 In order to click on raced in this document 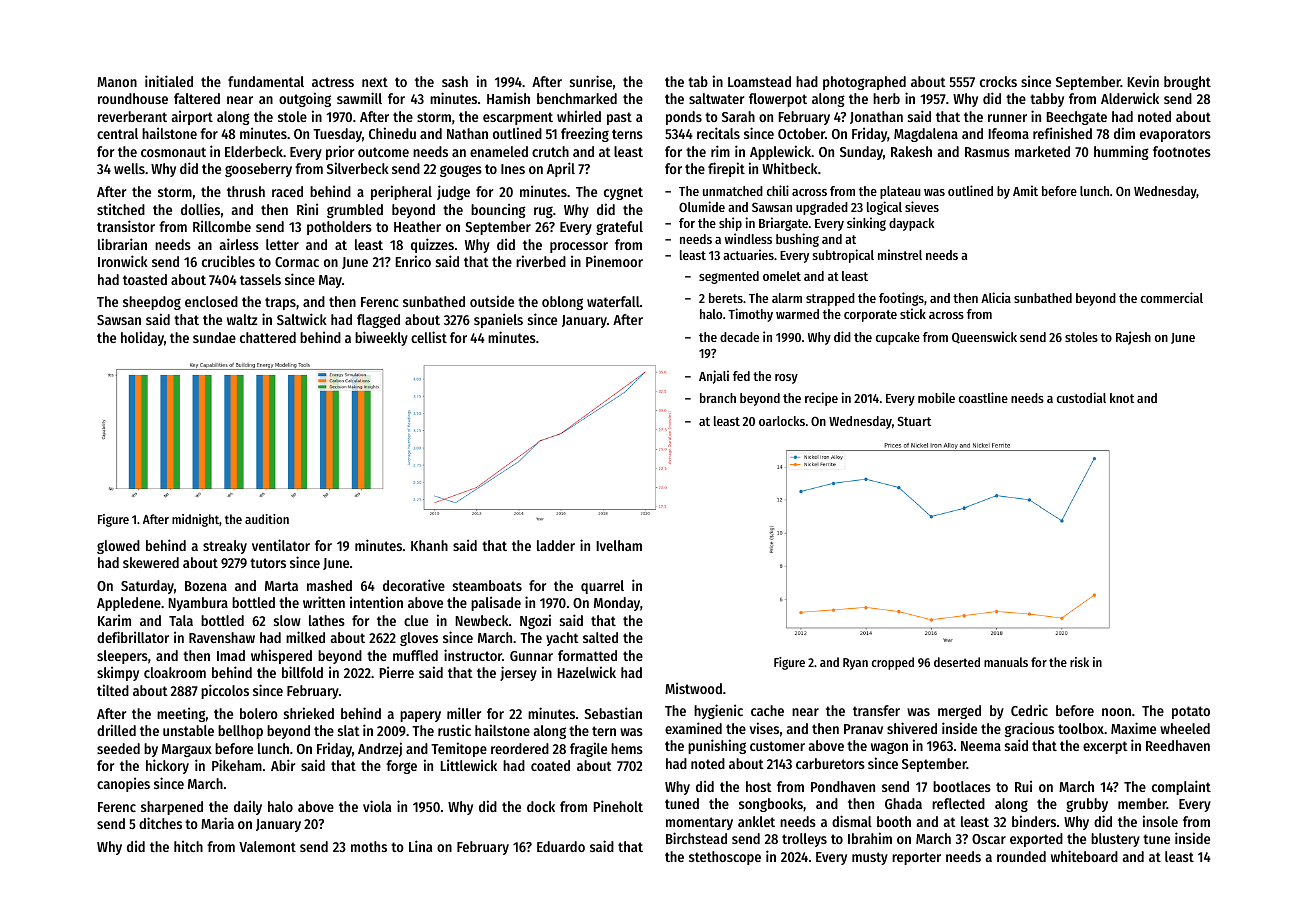, I will do `click(287, 191)`.
